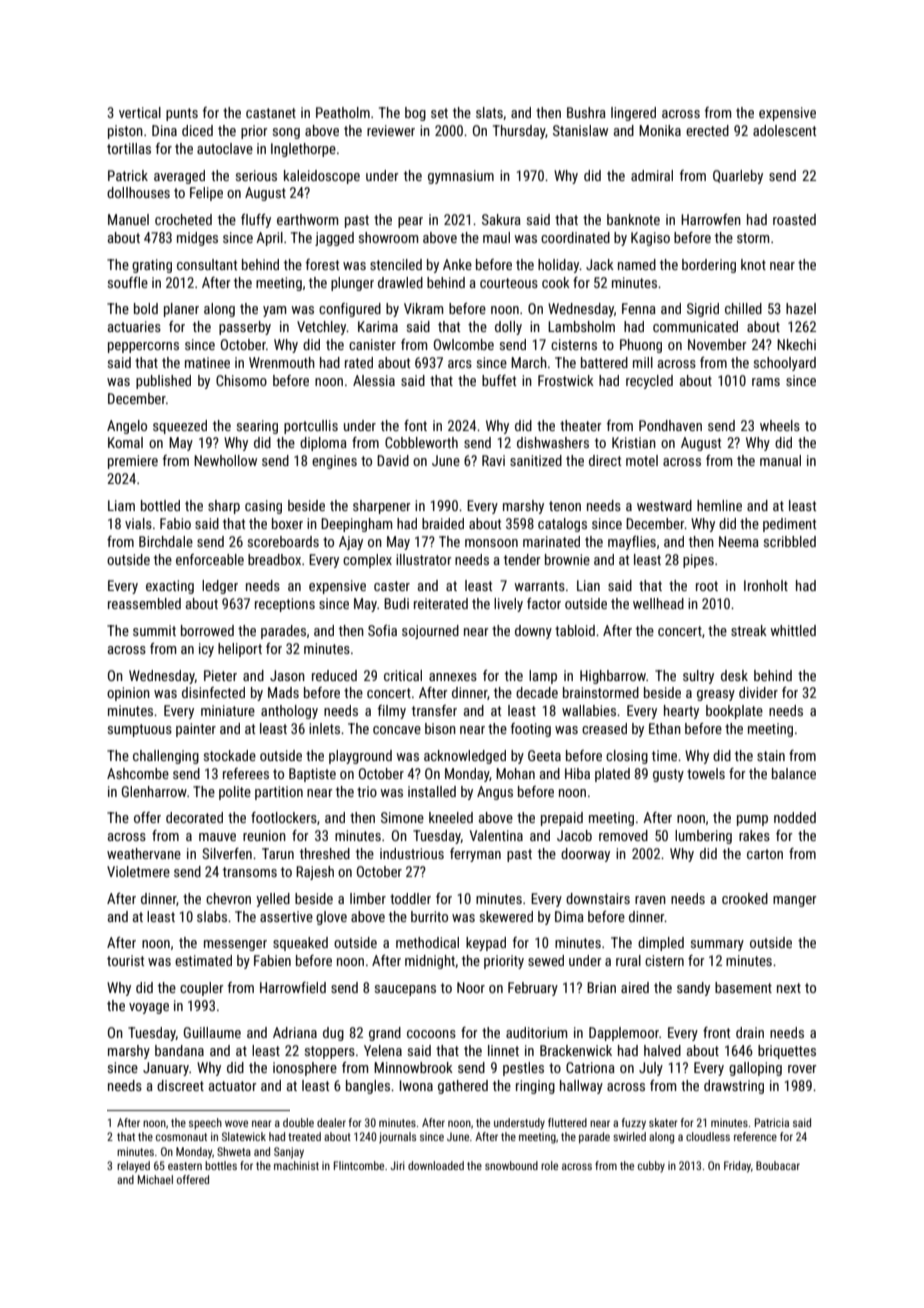 The image size is (924, 1308). I want to click on sanitized, so click(536, 460).
